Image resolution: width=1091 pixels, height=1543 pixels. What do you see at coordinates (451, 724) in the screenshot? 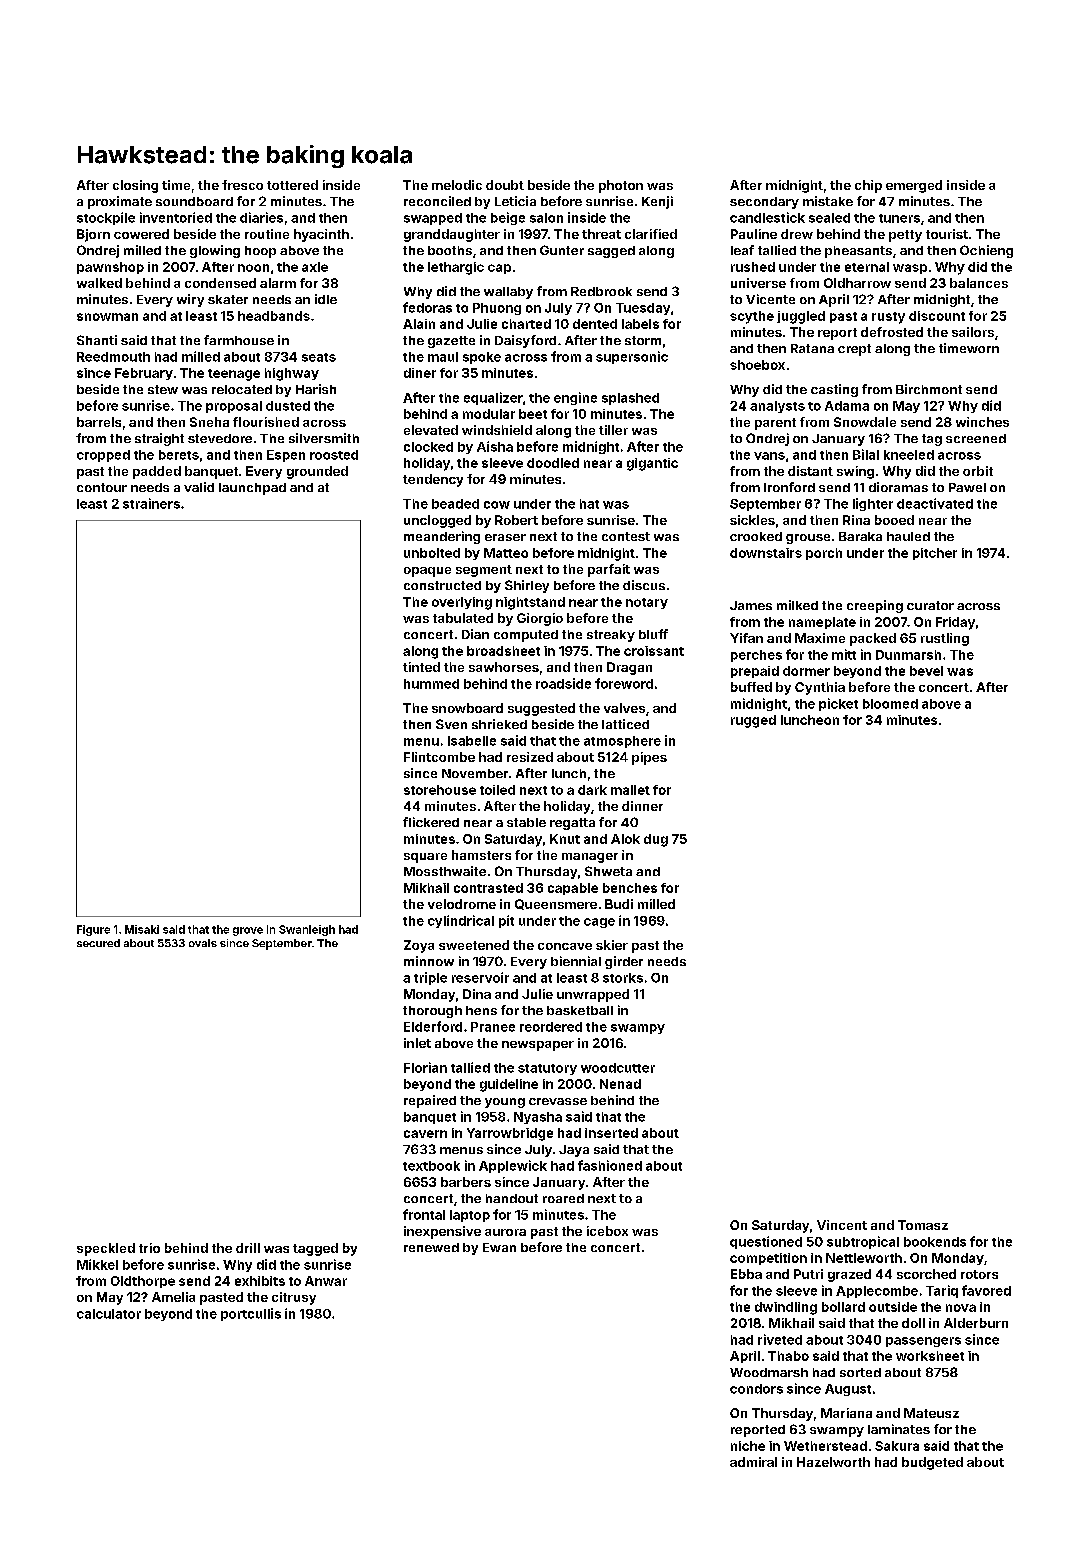
I see `Sven` at bounding box center [451, 724].
